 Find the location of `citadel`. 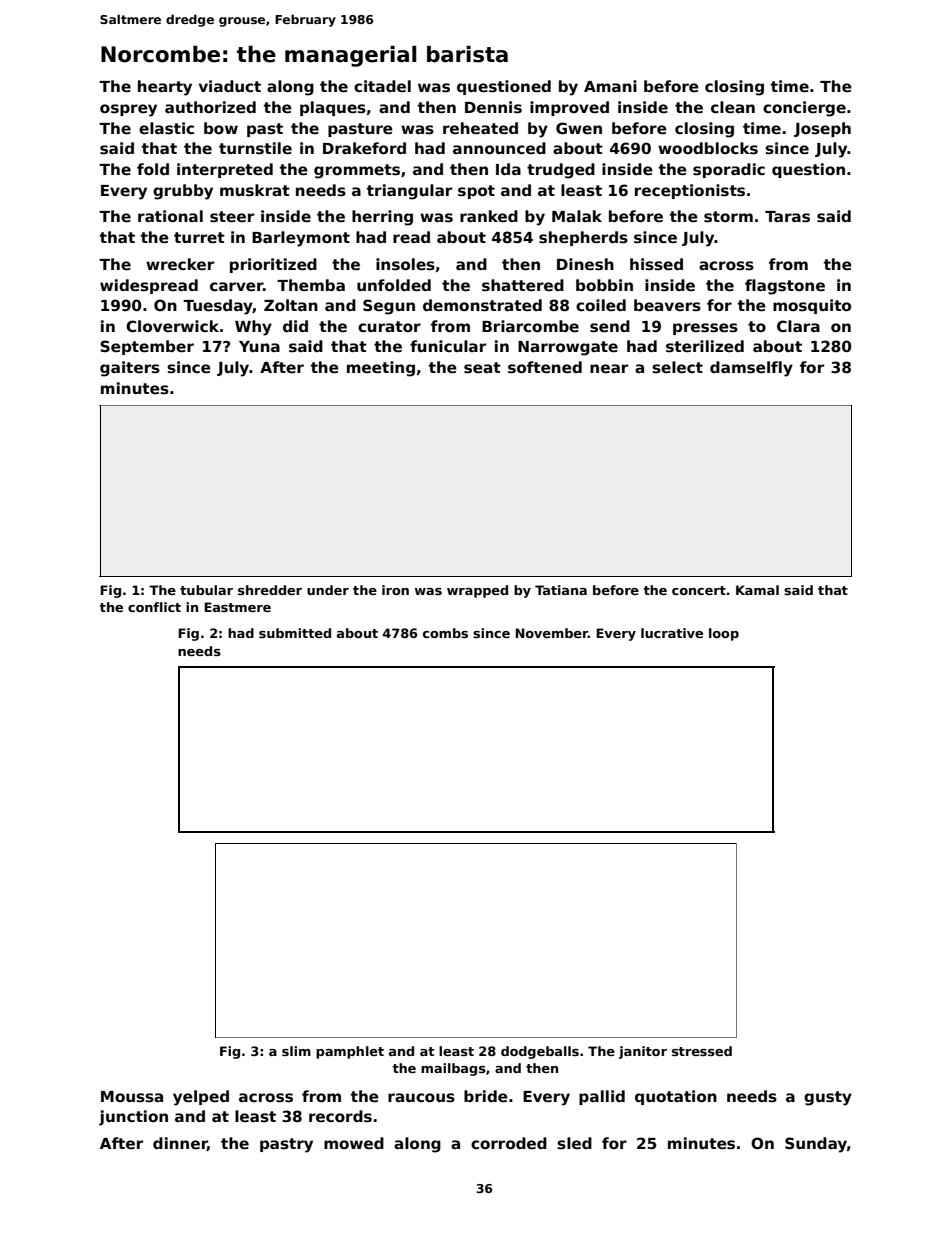

citadel is located at coordinates (382, 86).
